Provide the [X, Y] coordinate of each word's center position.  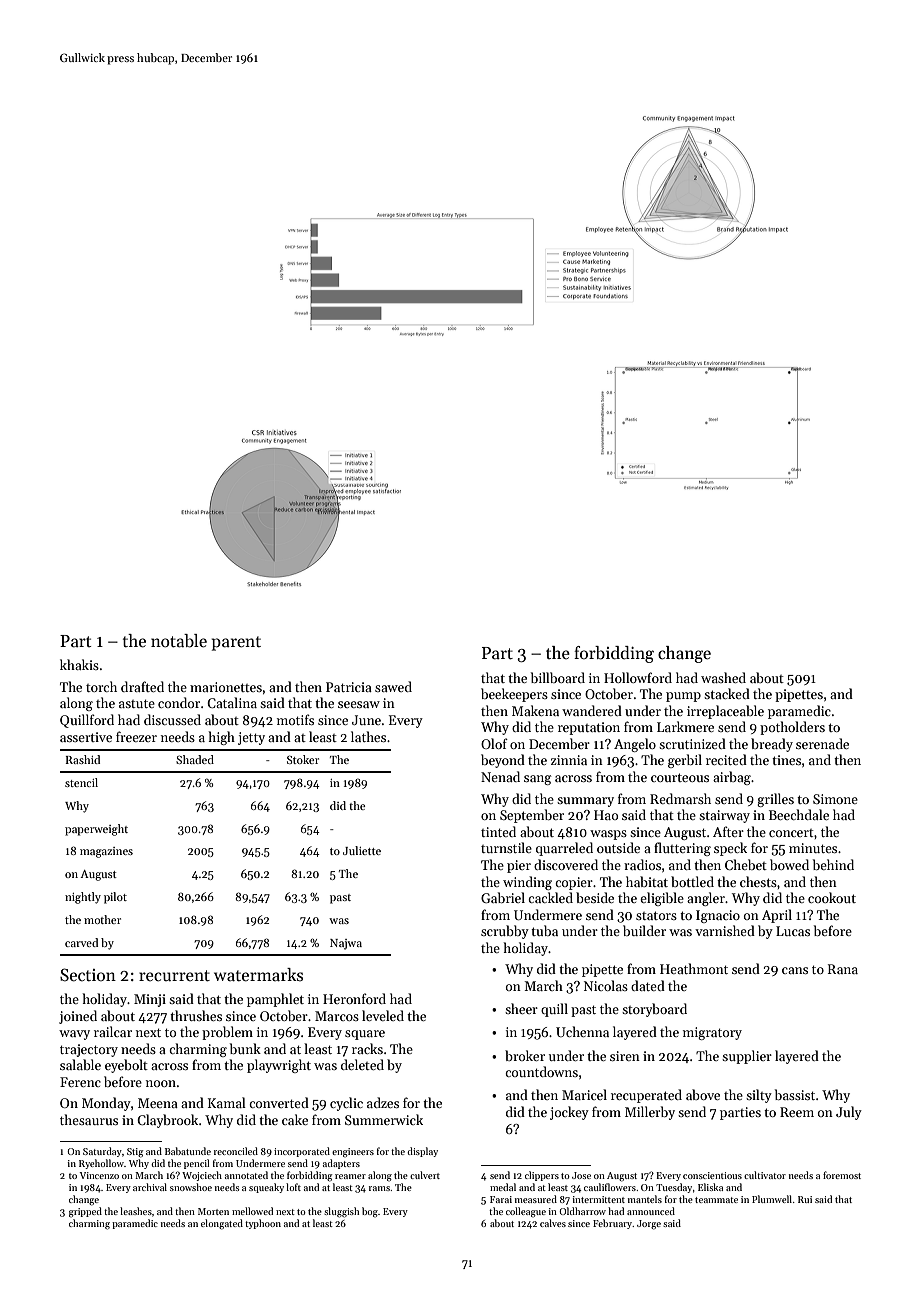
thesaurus [89, 1119]
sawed [393, 686]
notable [179, 641]
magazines [106, 852]
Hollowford [638, 677]
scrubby [505, 932]
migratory [712, 1033]
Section [88, 975]
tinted [498, 831]
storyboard [654, 1010]
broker [525, 1055]
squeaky [266, 1188]
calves [553, 1223]
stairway [724, 816]
